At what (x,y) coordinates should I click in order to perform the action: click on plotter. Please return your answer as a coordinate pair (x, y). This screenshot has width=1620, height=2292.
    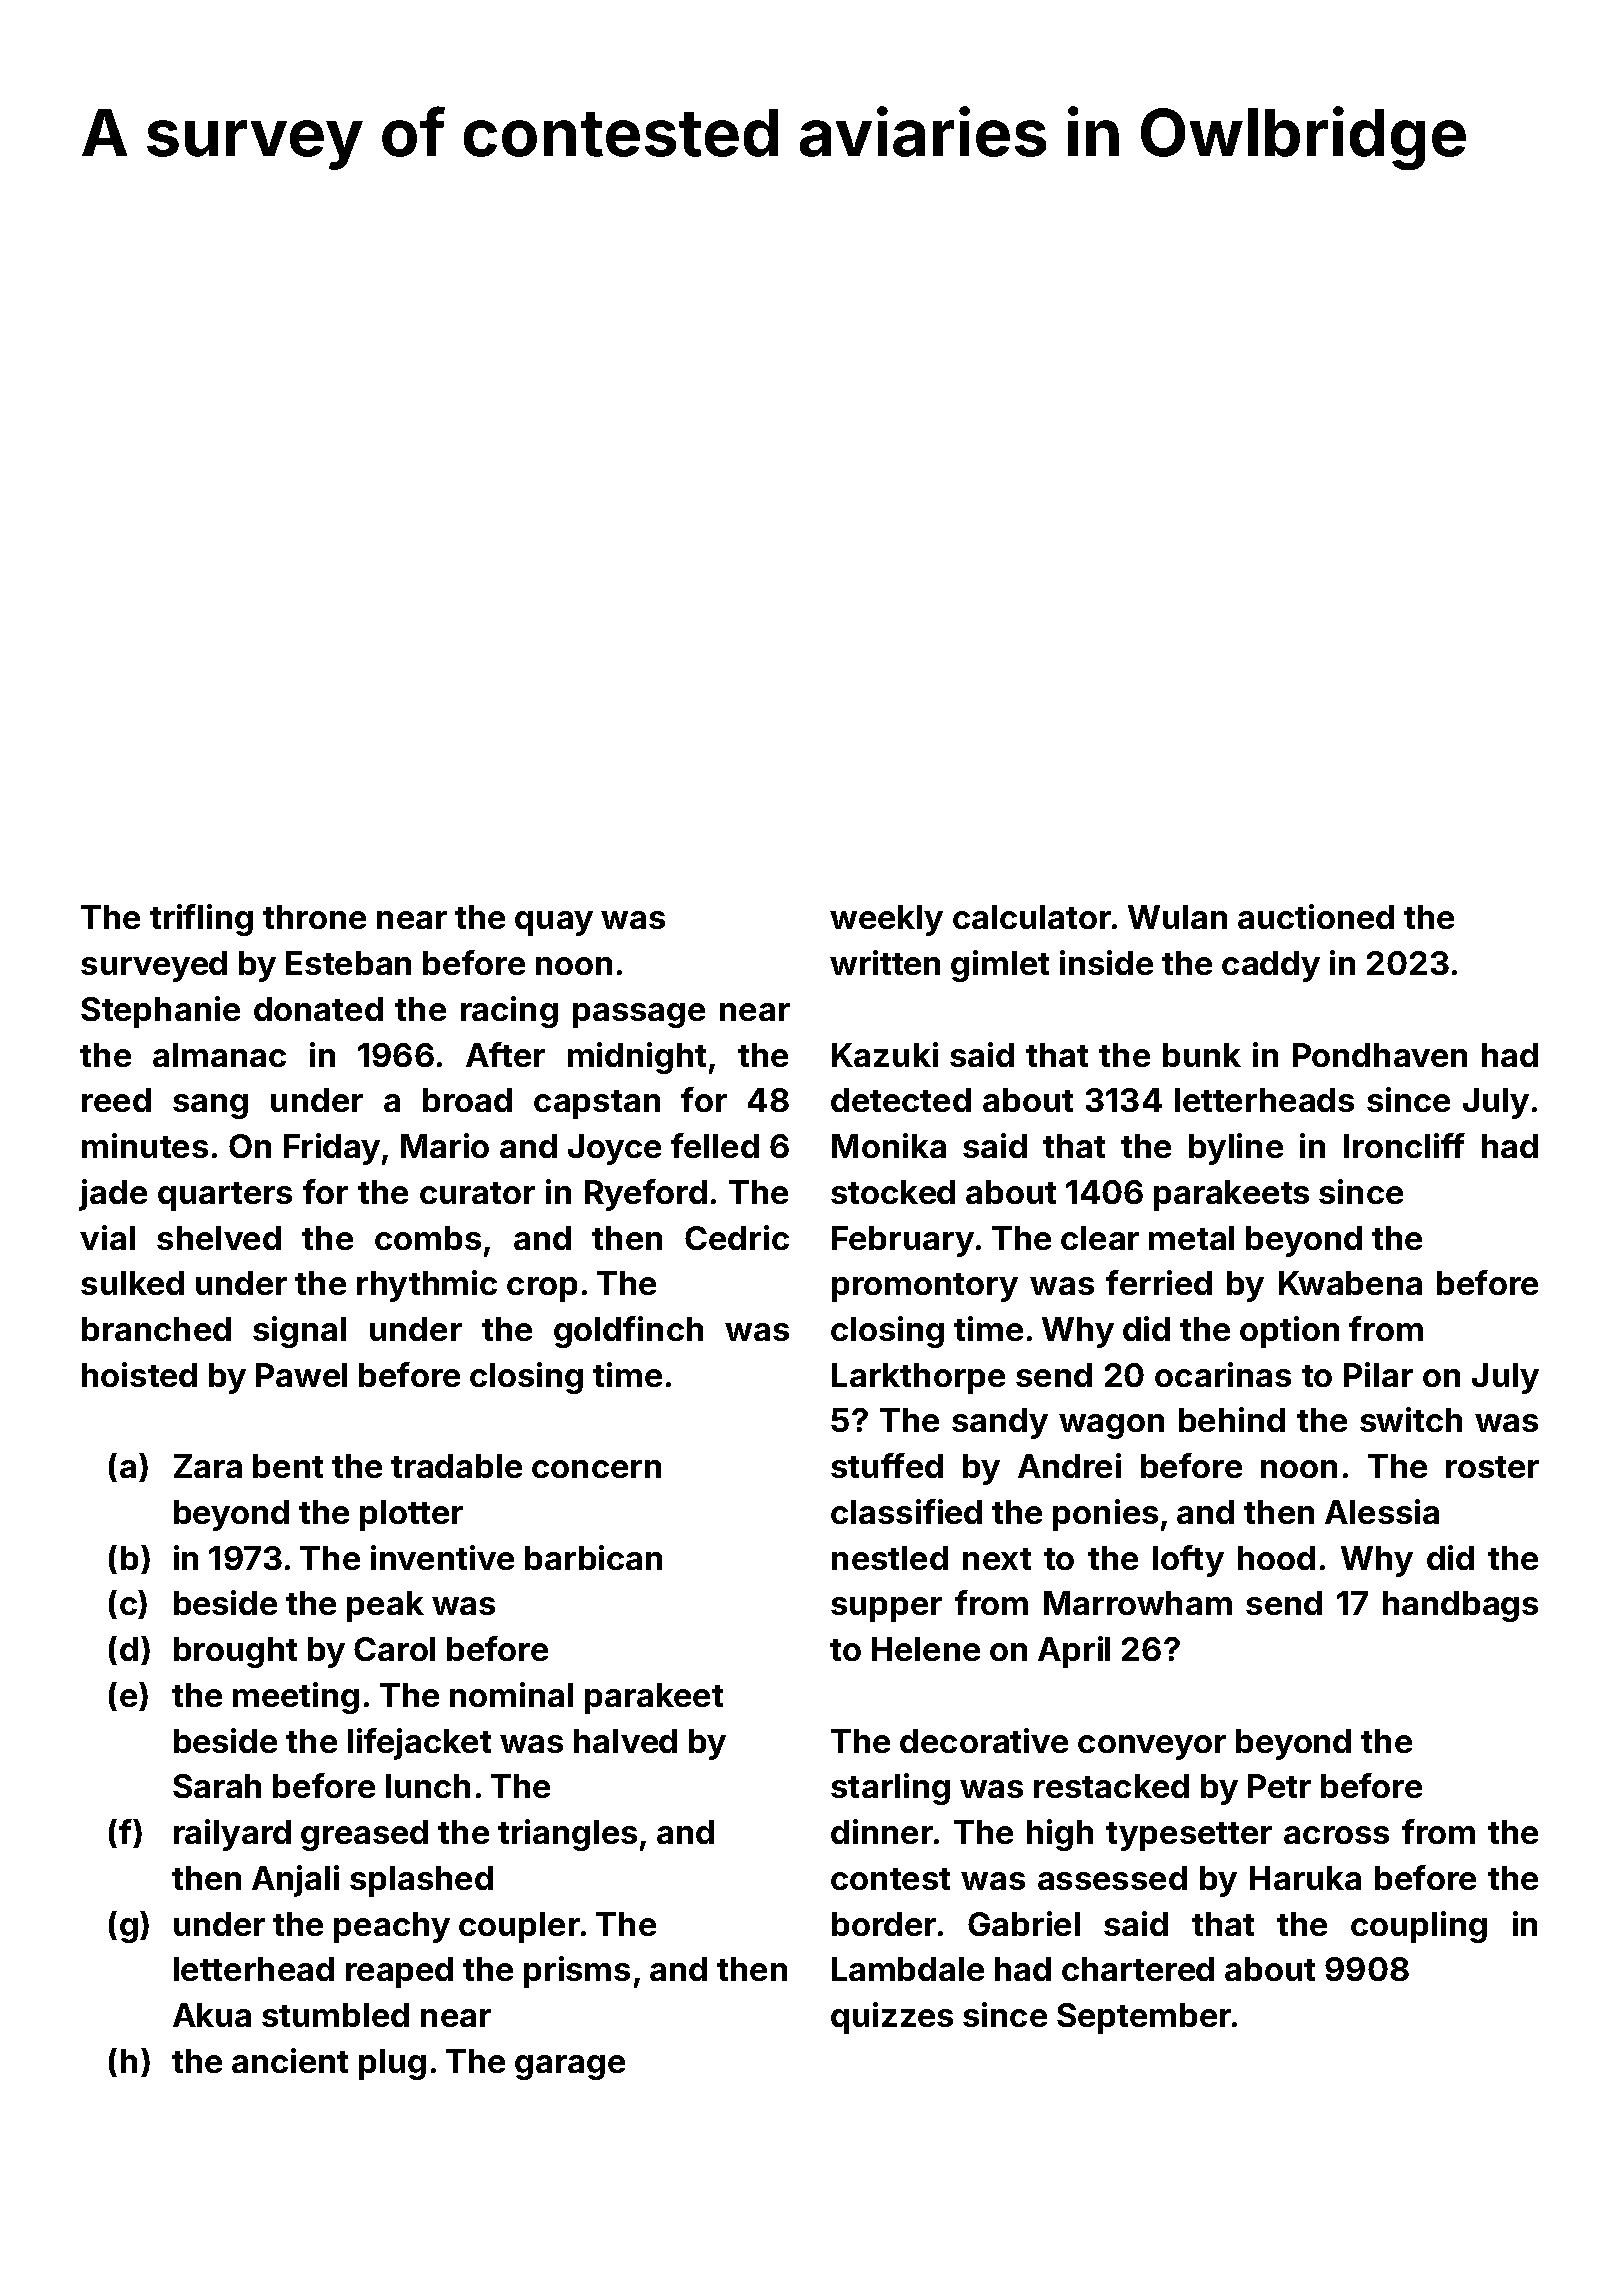
    Looking at the image, I should click on (411, 1515).
